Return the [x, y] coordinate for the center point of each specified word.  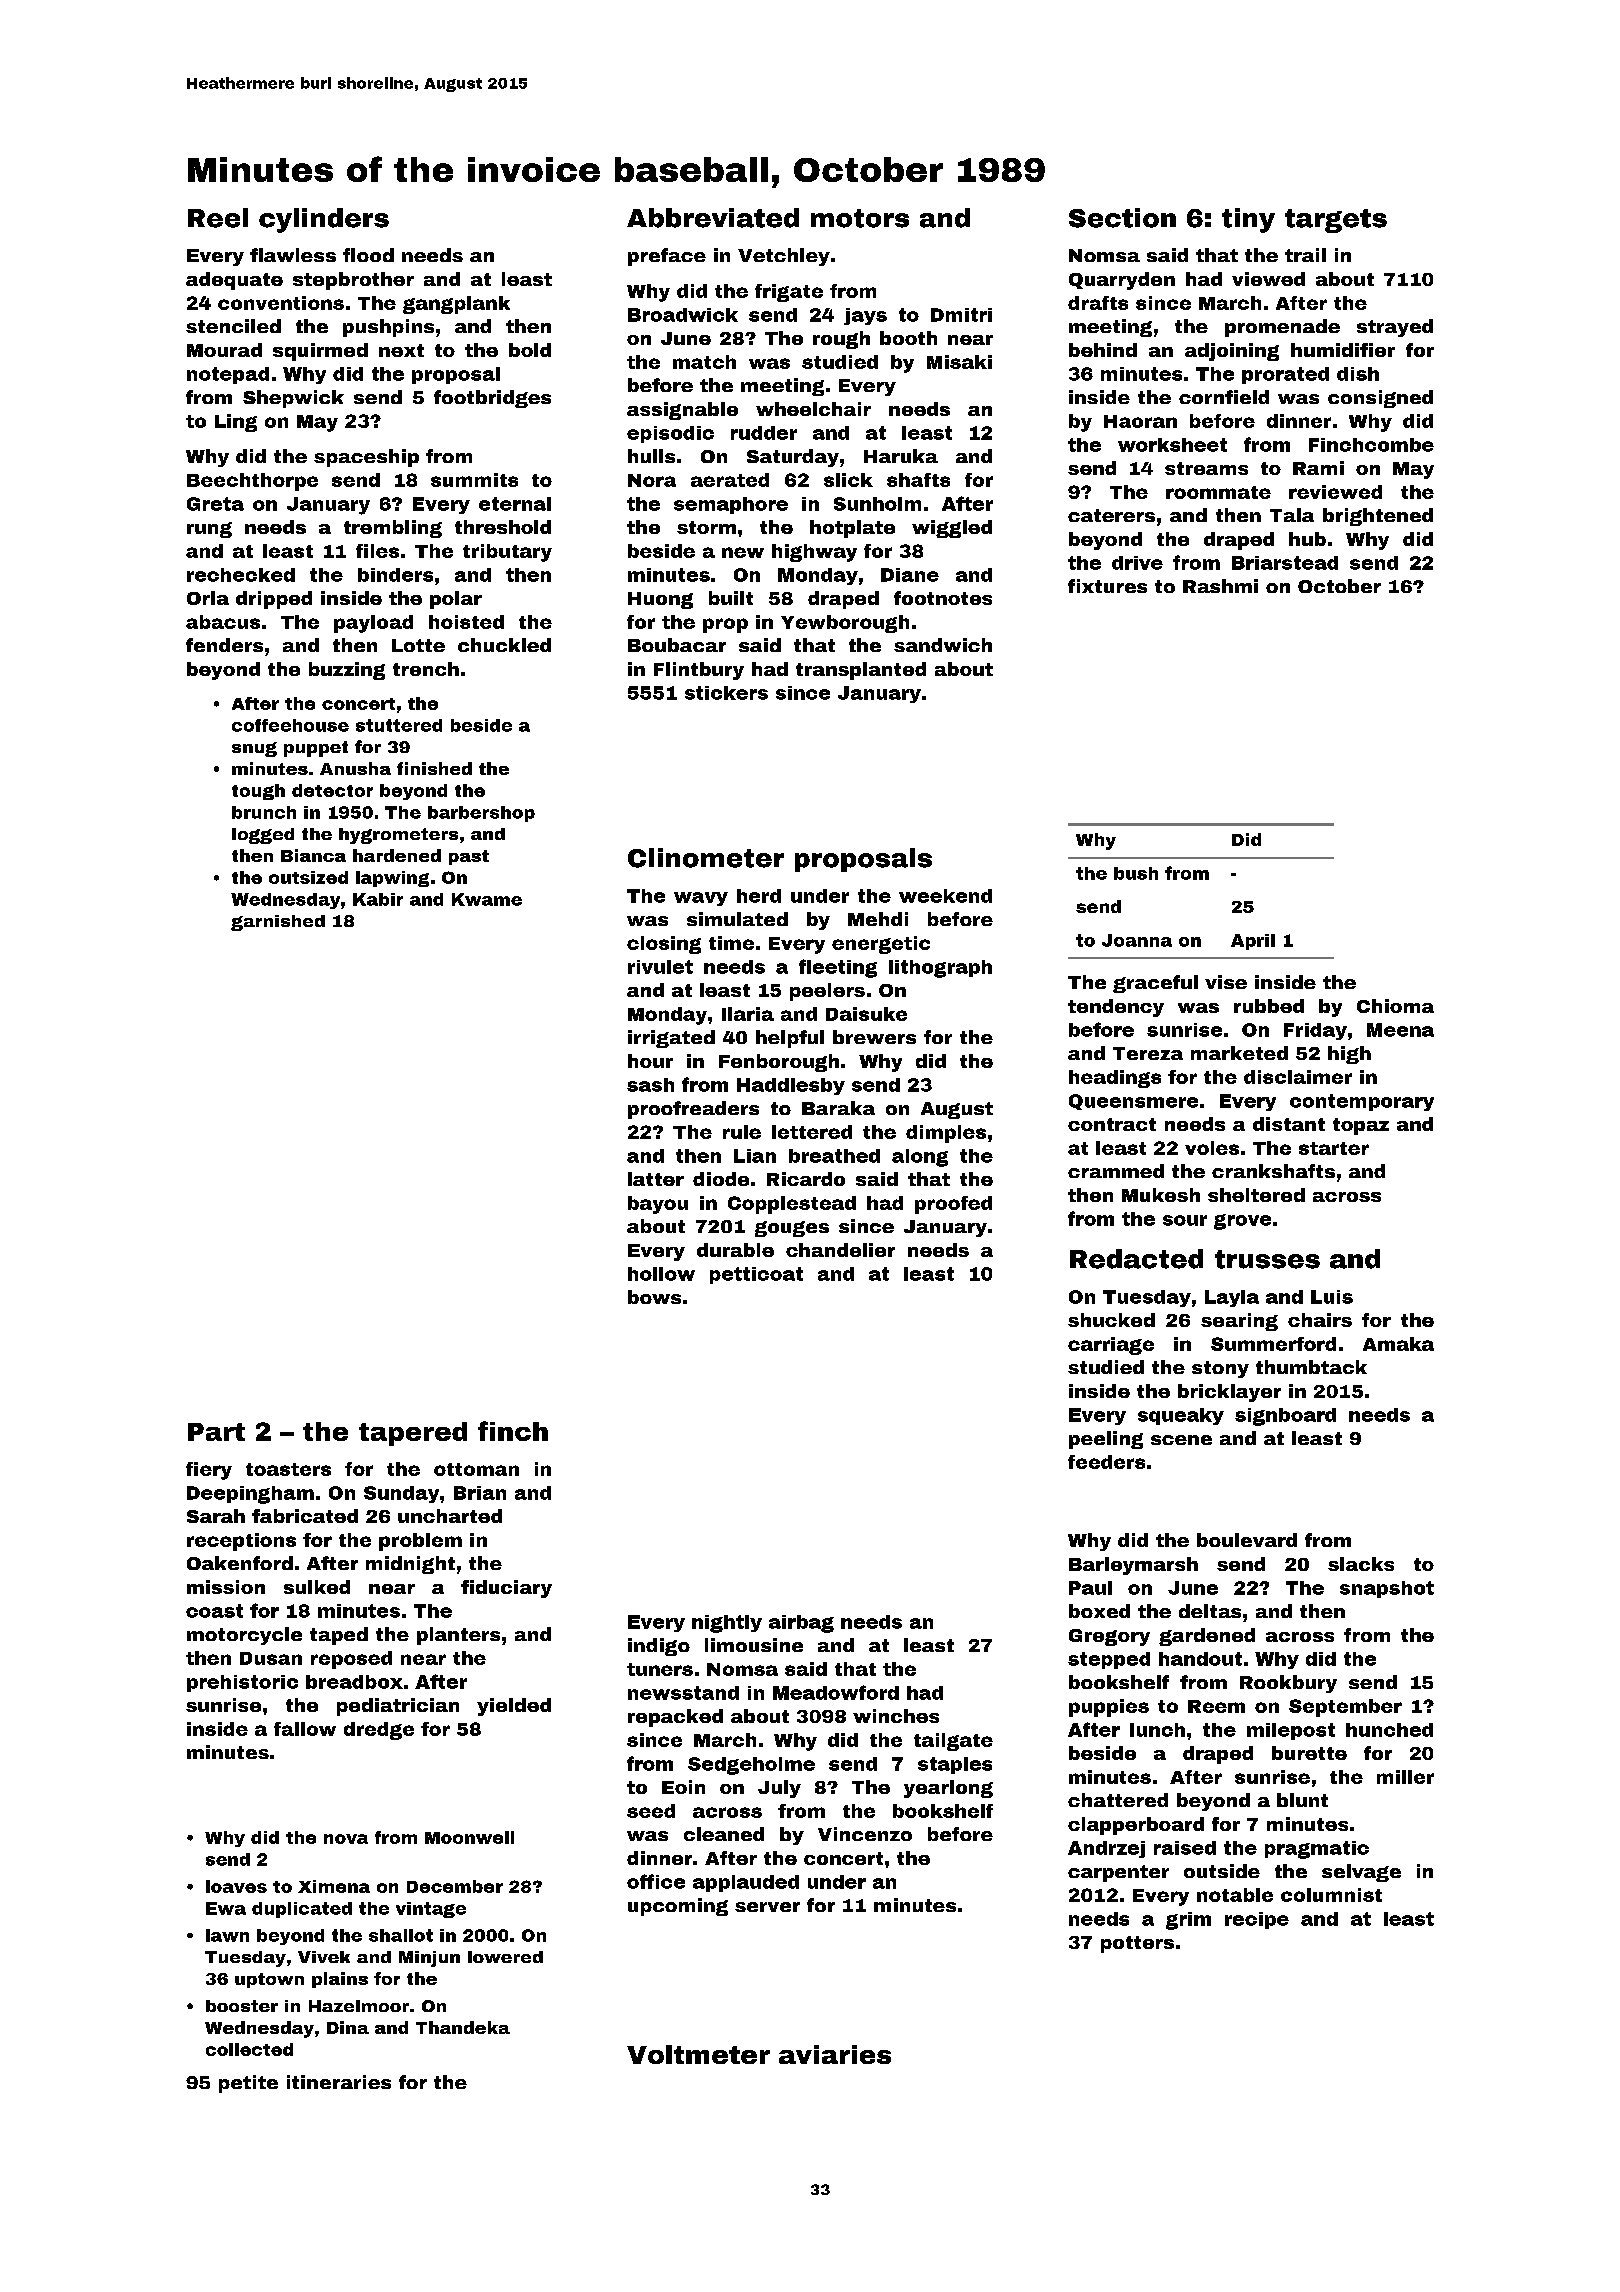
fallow [305, 1729]
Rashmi [1220, 586]
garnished [278, 923]
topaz [1361, 1126]
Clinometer [706, 858]
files [377, 551]
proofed [953, 1205]
